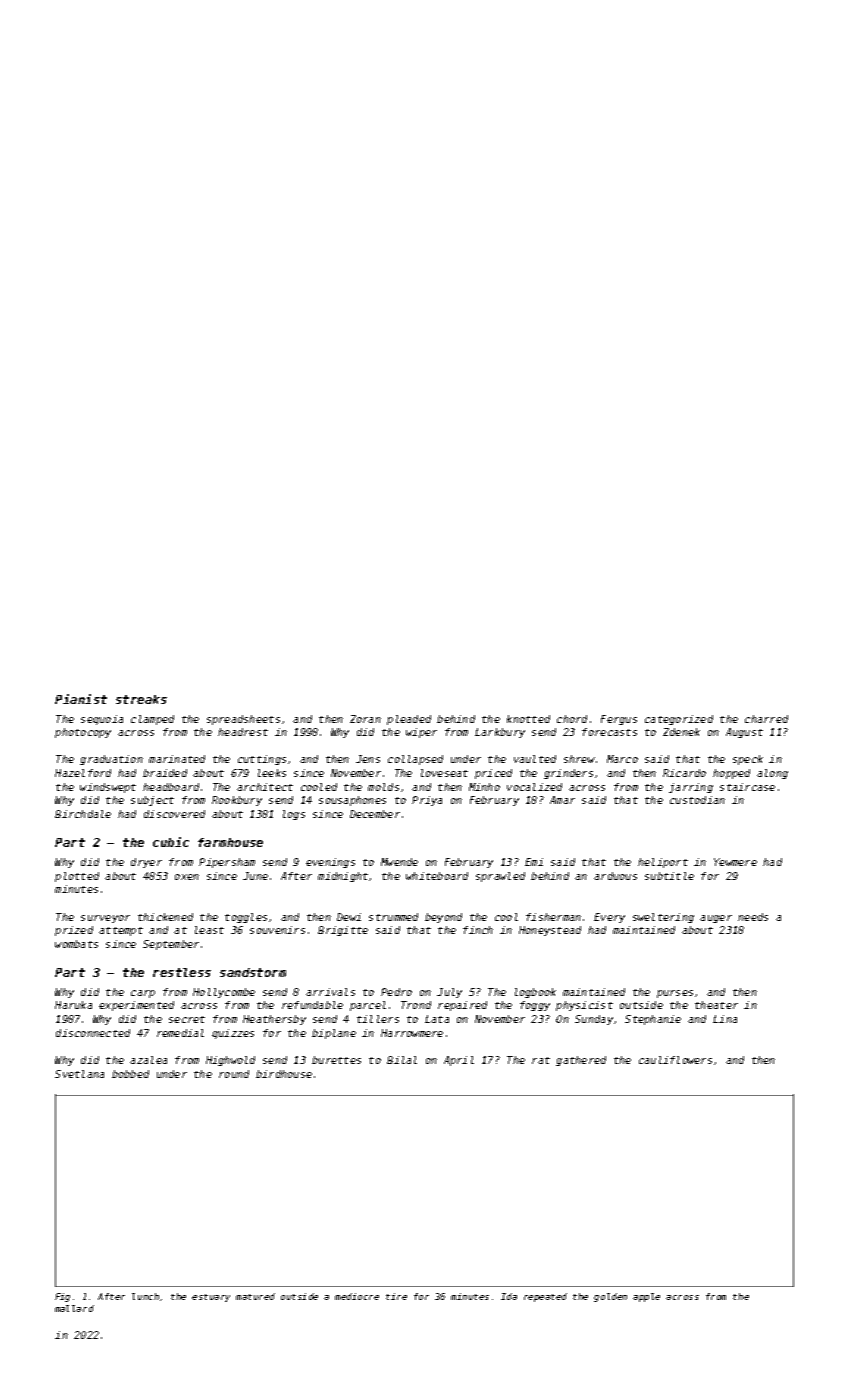 This page has height=1400, width=849. Describe the element at coordinates (357, 1296) in the page. I see `mediocre` at that location.
